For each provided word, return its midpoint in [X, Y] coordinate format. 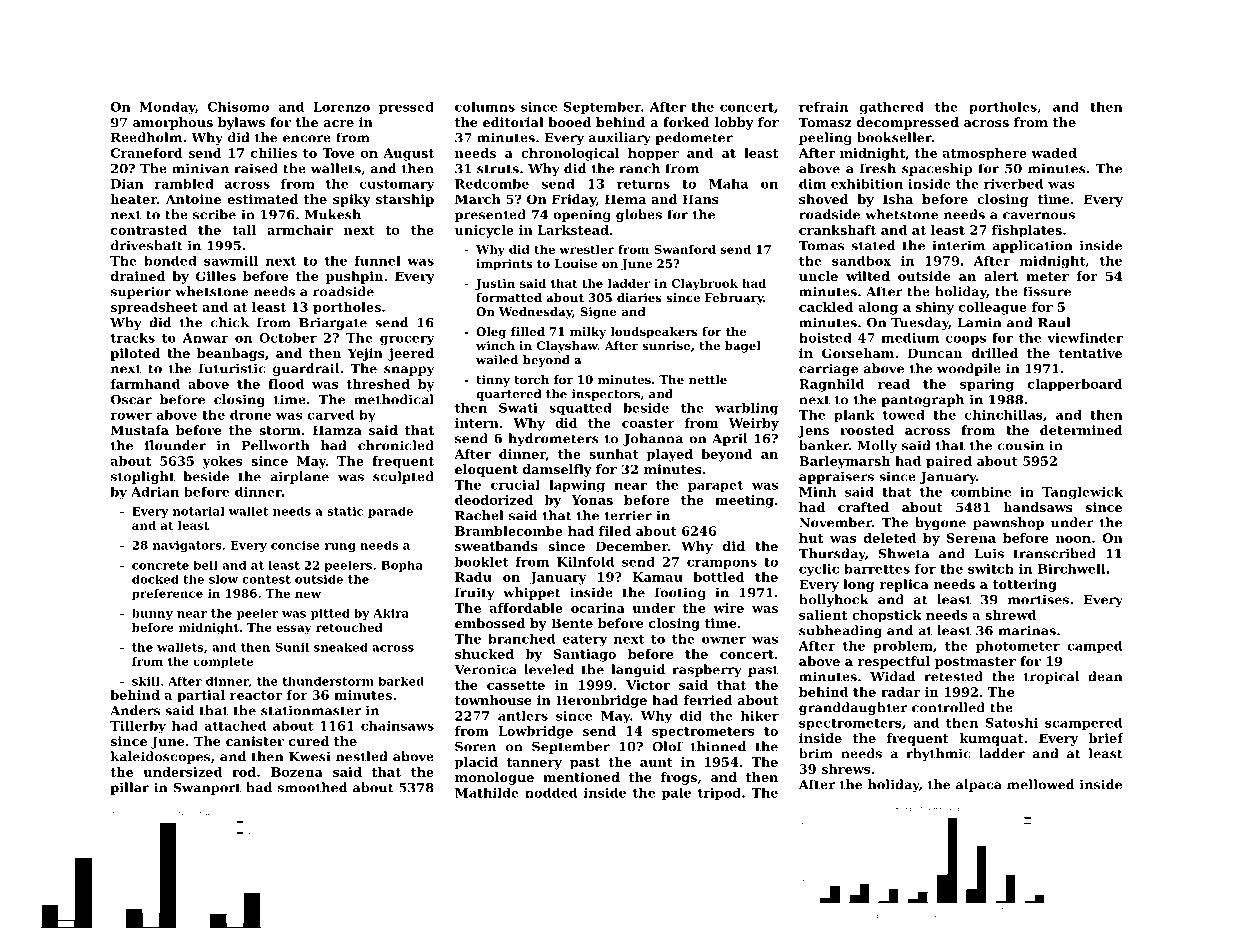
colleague [993, 308]
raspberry [707, 670]
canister [255, 741]
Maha [728, 184]
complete [223, 662]
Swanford [685, 249]
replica [904, 585]
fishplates [1027, 231]
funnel [378, 261]
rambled [184, 184]
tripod [719, 793]
